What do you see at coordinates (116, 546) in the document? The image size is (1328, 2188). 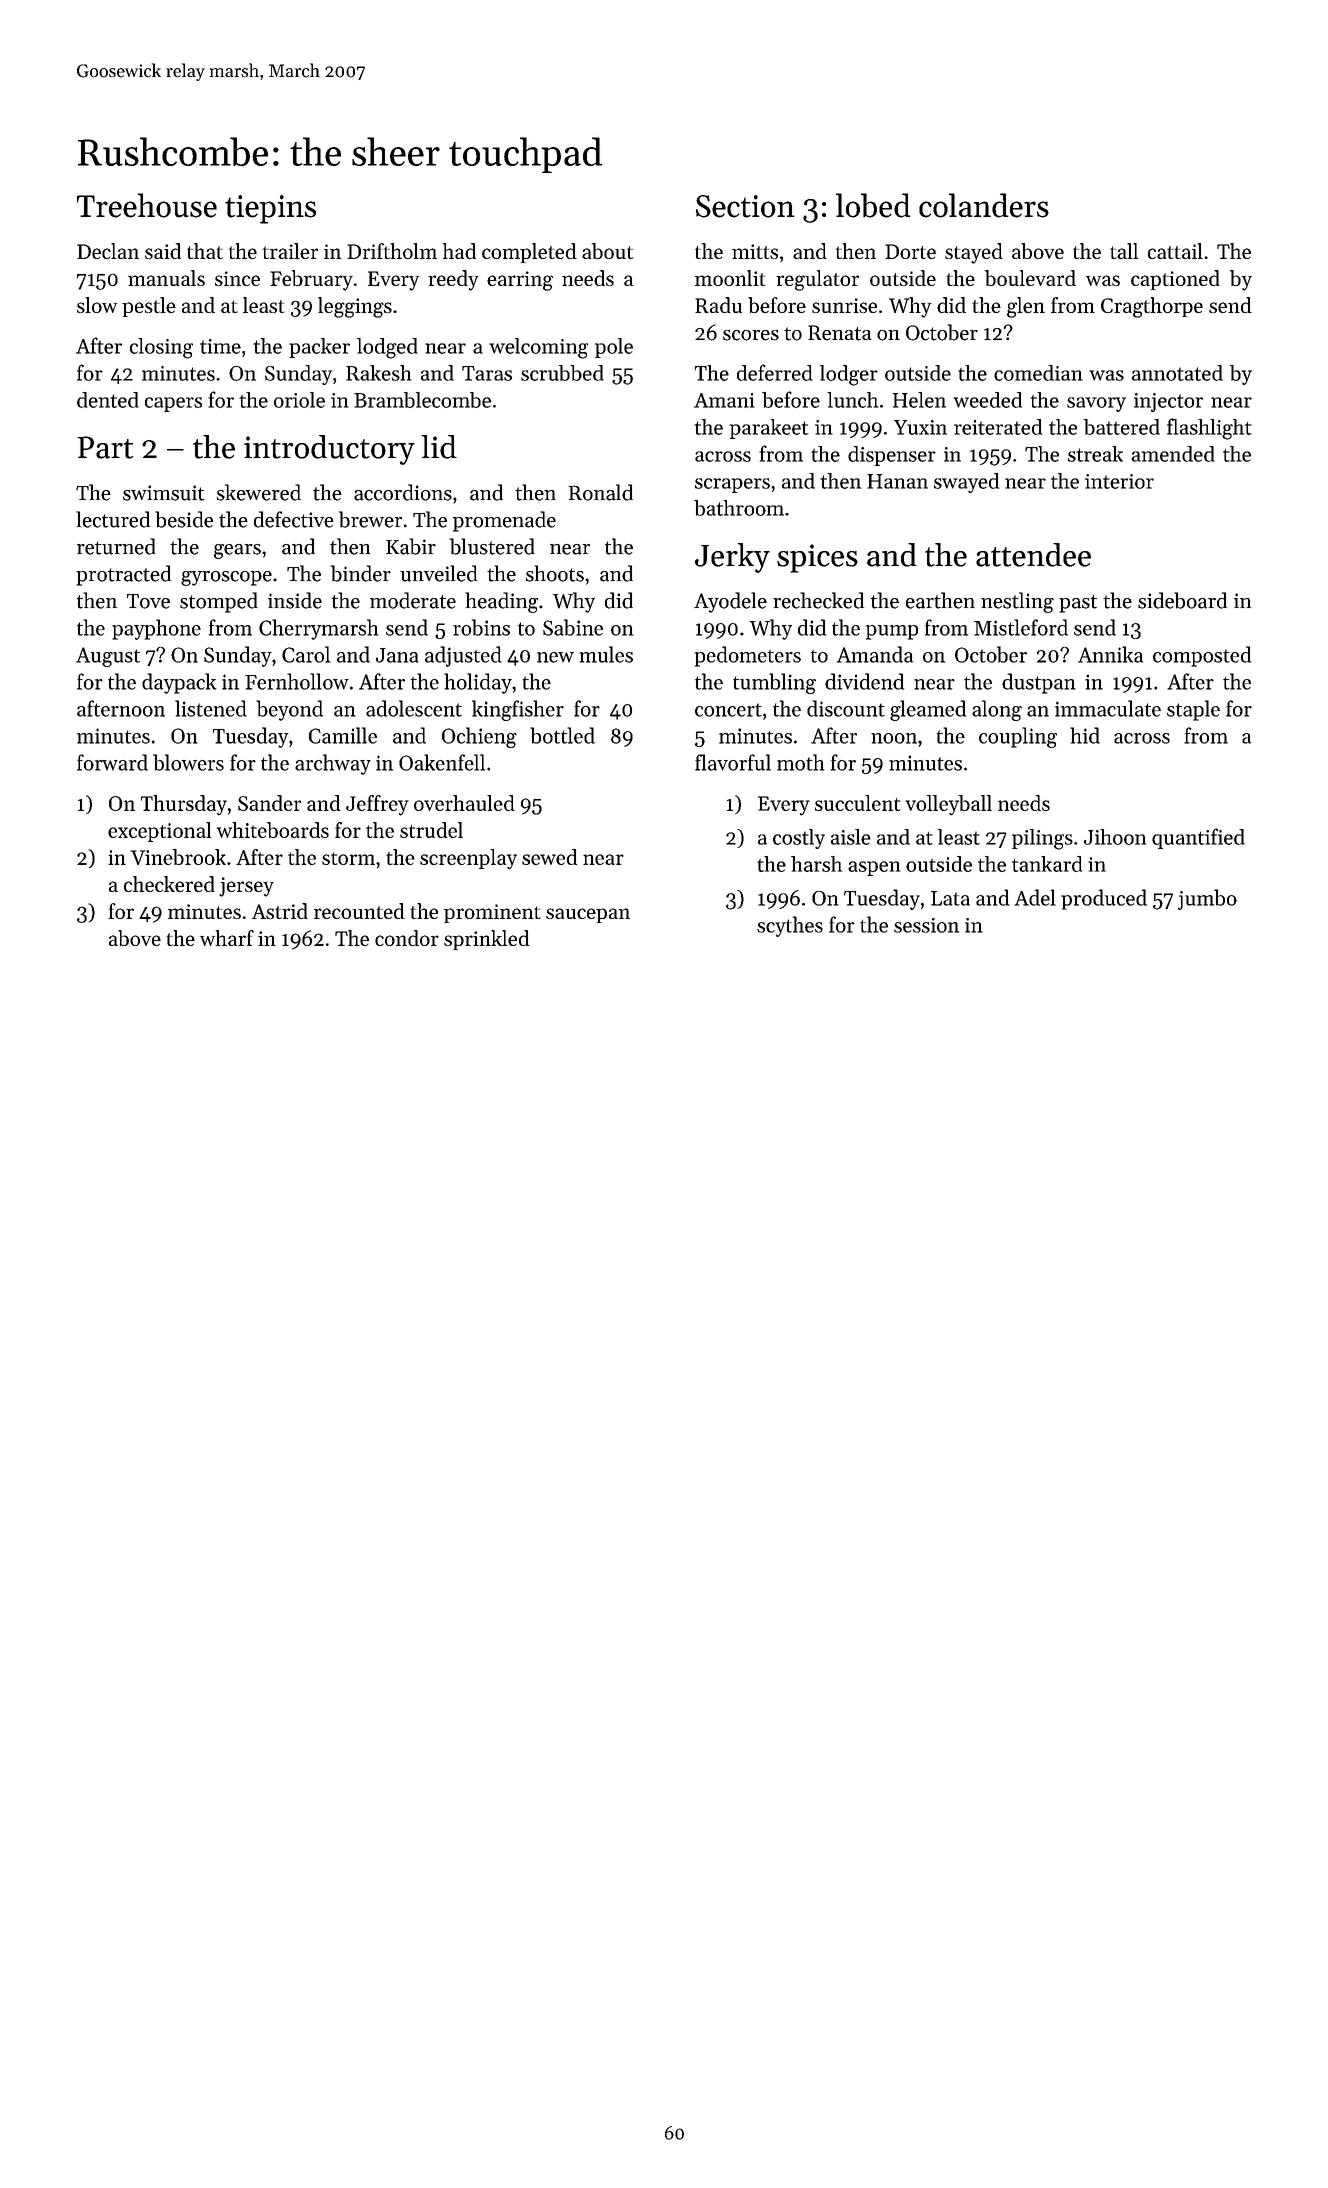 I see `returned` at bounding box center [116, 546].
